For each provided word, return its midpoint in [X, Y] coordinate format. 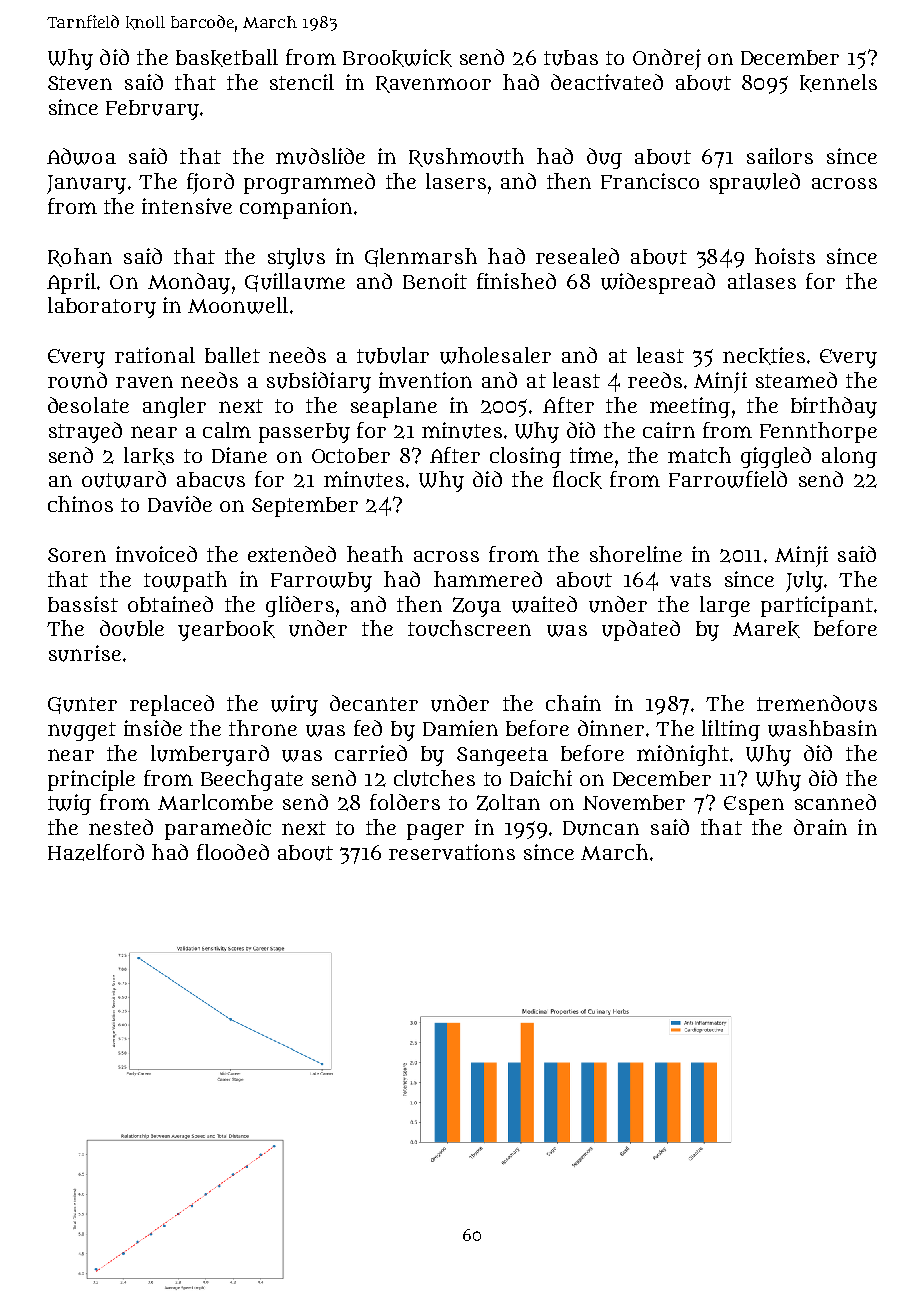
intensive [187, 206]
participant [817, 606]
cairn [669, 430]
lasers [456, 181]
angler [174, 407]
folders [405, 802]
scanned [835, 802]
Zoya [477, 607]
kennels [838, 83]
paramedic [218, 829]
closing [525, 457]
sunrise [85, 653]
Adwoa [81, 156]
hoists [785, 256]
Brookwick [397, 58]
